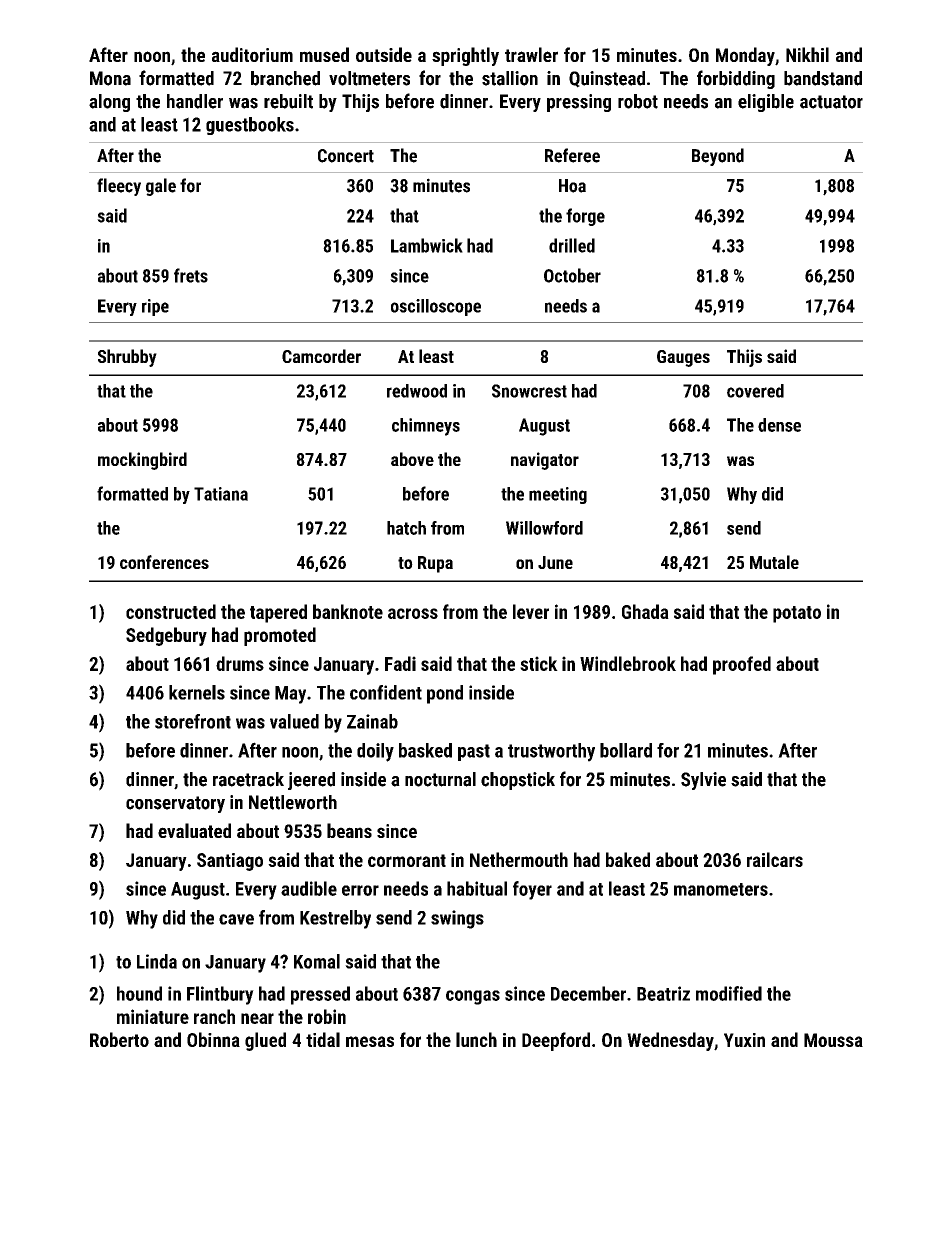 The width and height of the document is (952, 1233). Describe the element at coordinates (213, 1039) in the document. I see `Obinna` at that location.
